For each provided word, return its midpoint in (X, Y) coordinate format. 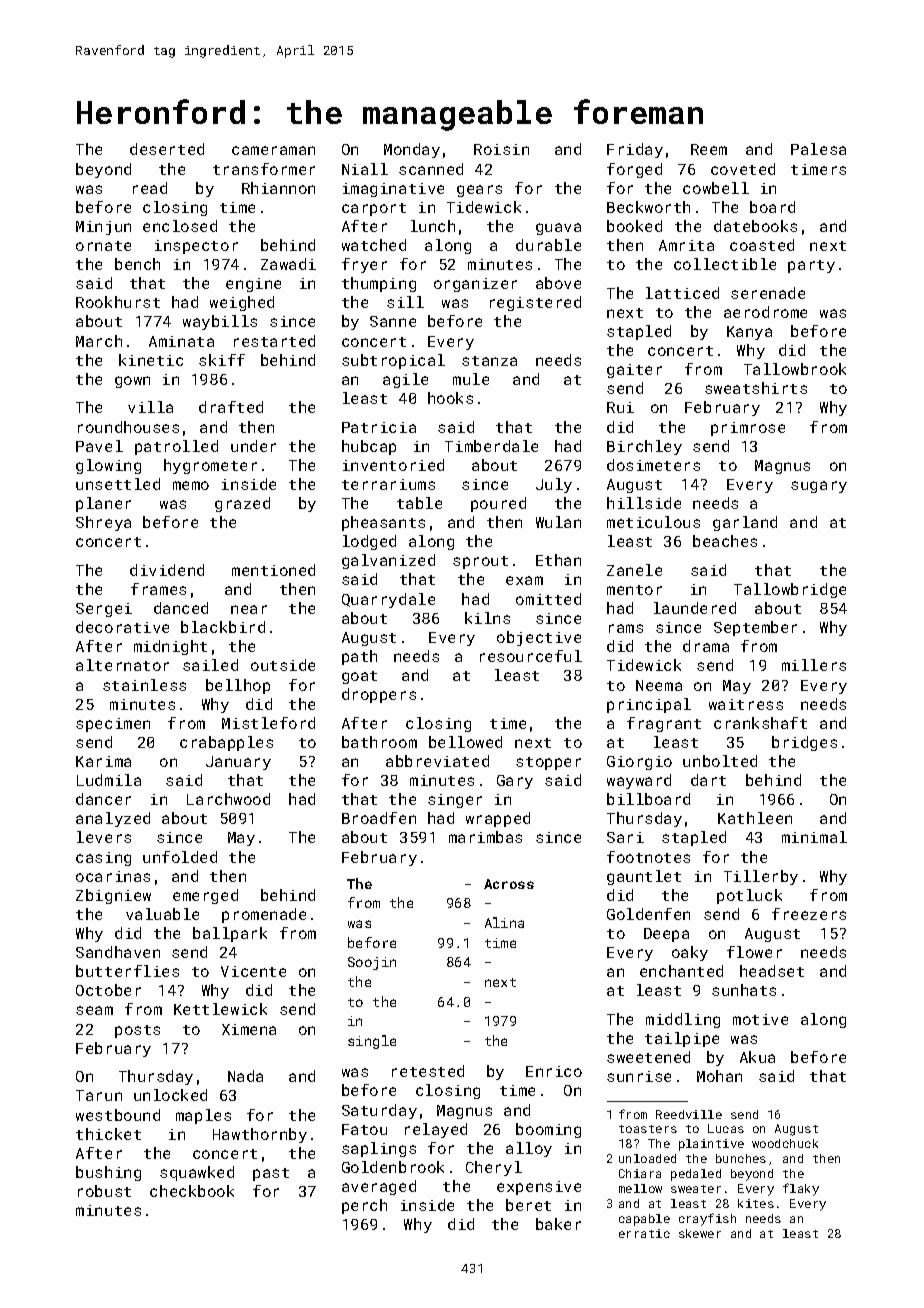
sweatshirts (756, 388)
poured (498, 504)
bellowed (465, 742)
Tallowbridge (790, 590)
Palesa (818, 149)
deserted (167, 149)
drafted (231, 407)
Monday (412, 150)
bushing (108, 1173)
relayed (436, 1130)
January (238, 763)
